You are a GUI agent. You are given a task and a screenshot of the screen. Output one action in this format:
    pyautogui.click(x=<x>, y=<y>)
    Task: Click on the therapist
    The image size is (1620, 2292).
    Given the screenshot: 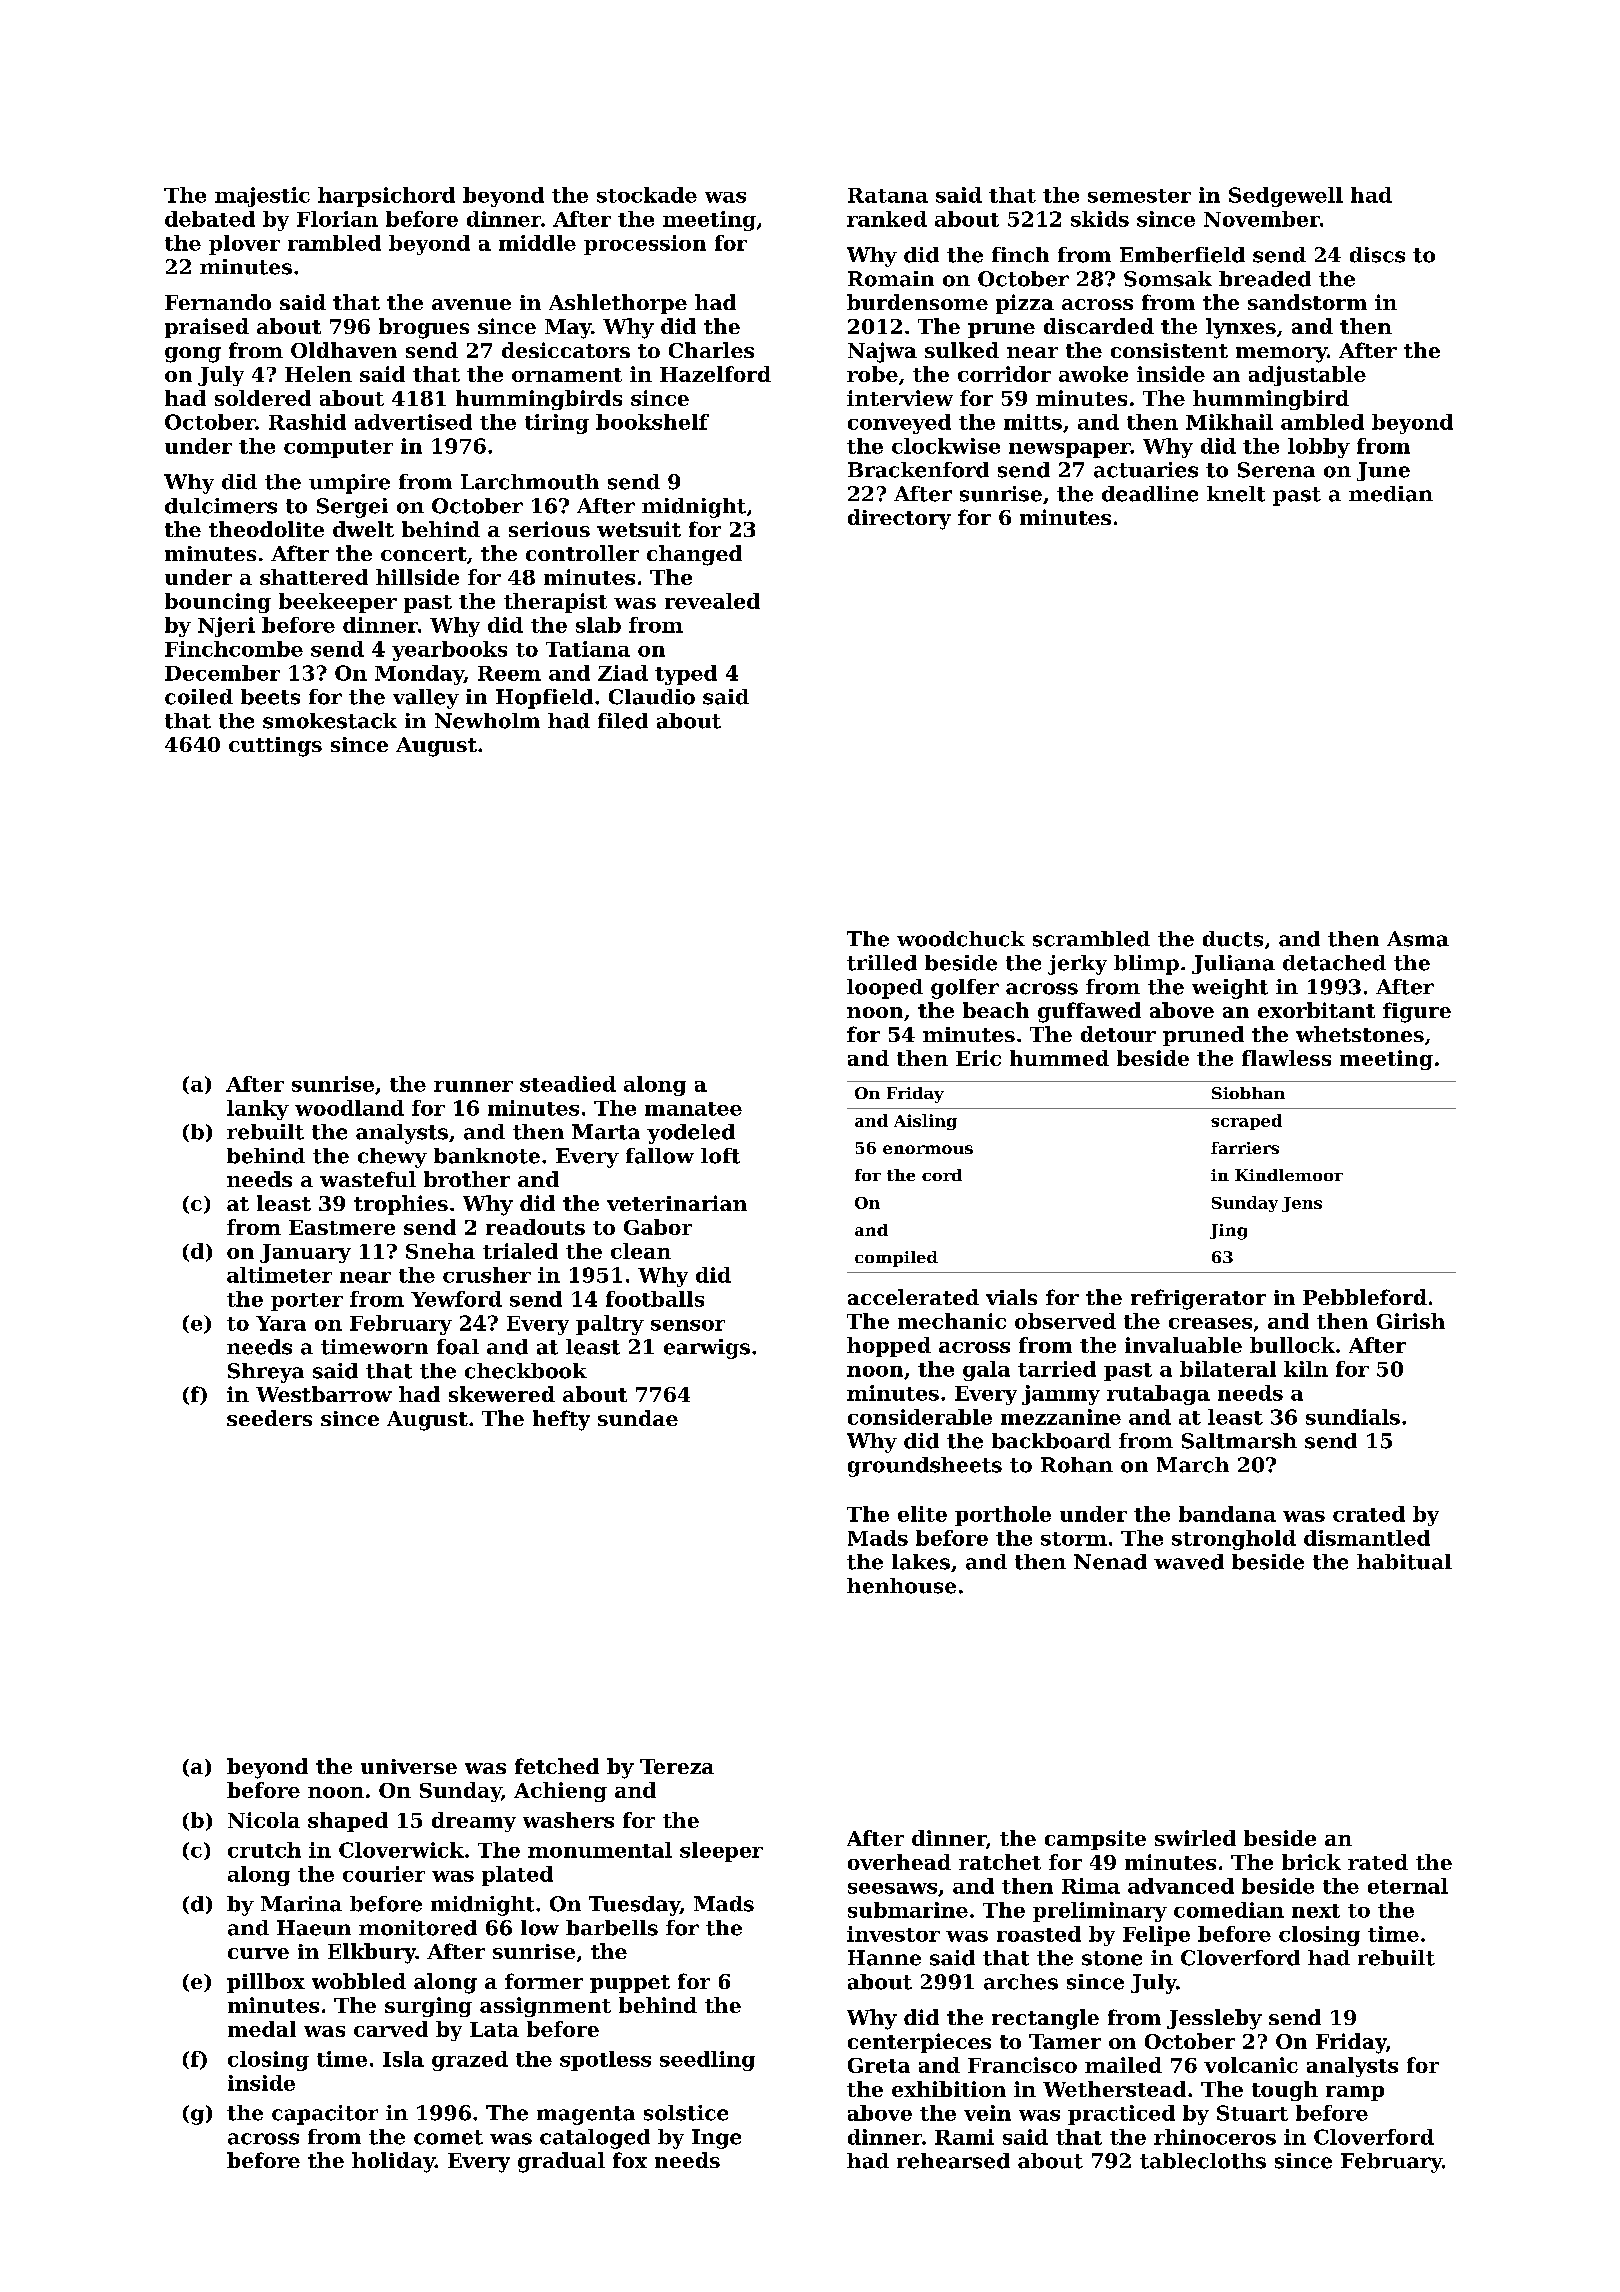 What is the action you would take?
    pyautogui.click(x=555, y=603)
